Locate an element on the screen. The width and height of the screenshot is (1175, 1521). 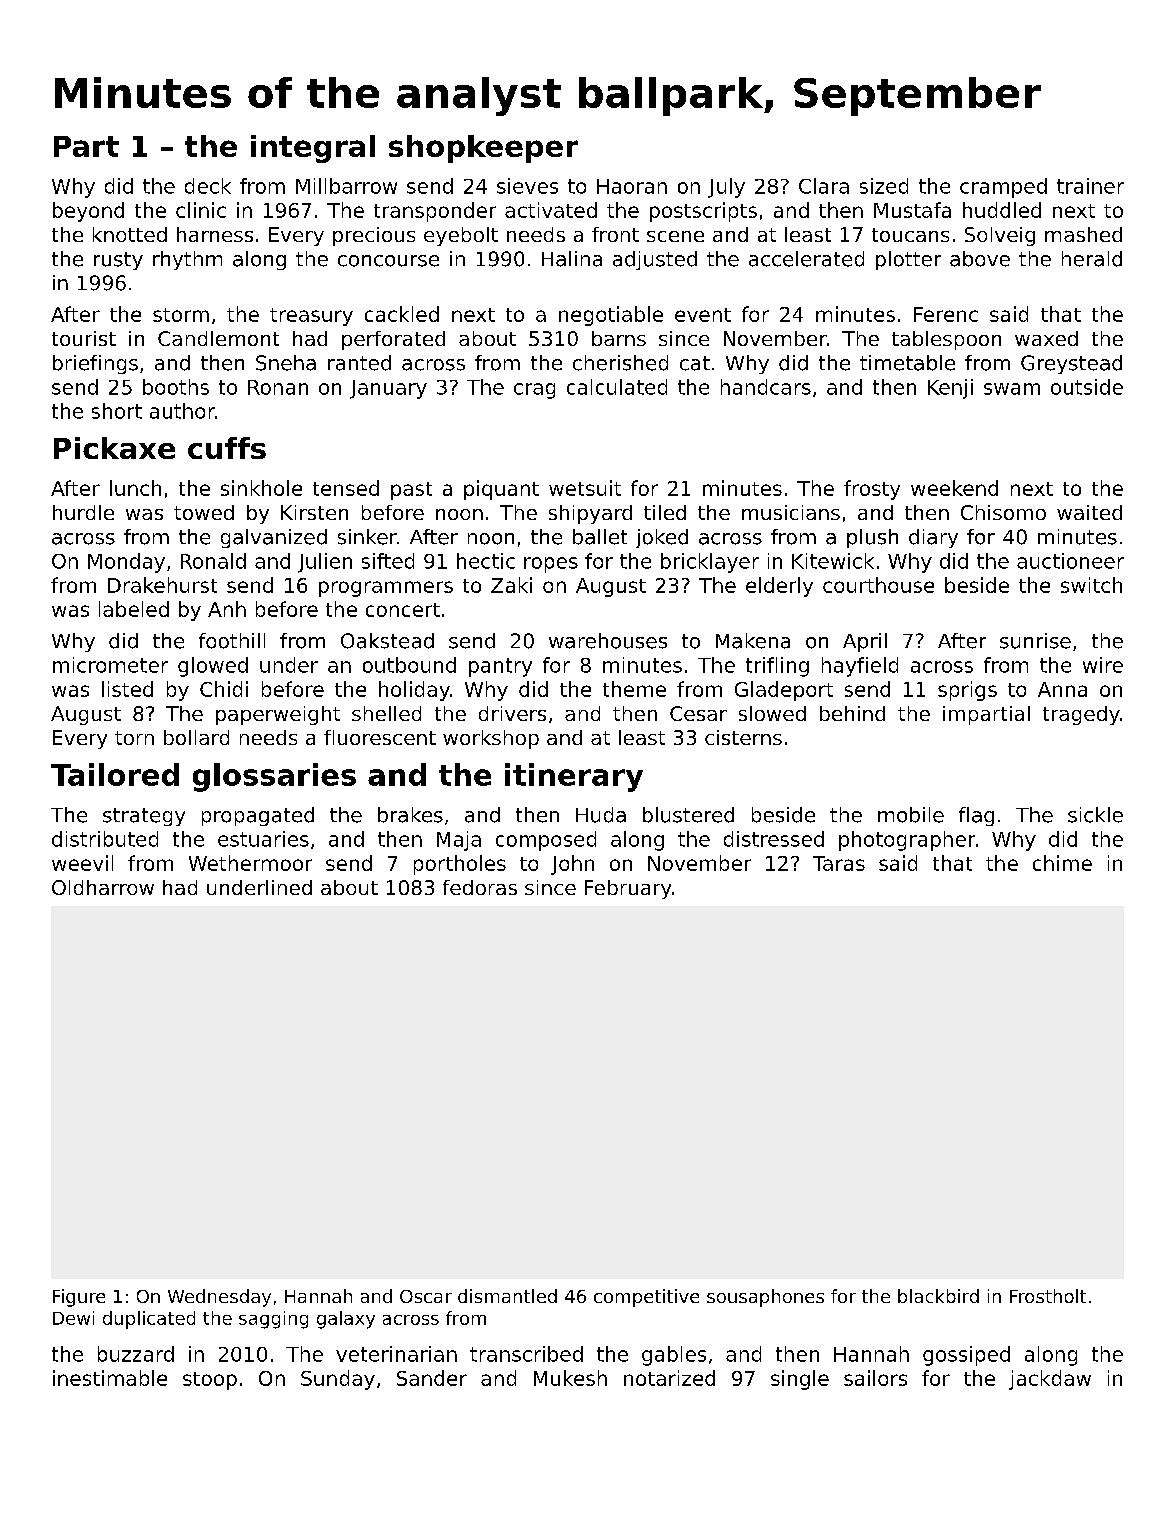
shopkeeper is located at coordinates (483, 149).
